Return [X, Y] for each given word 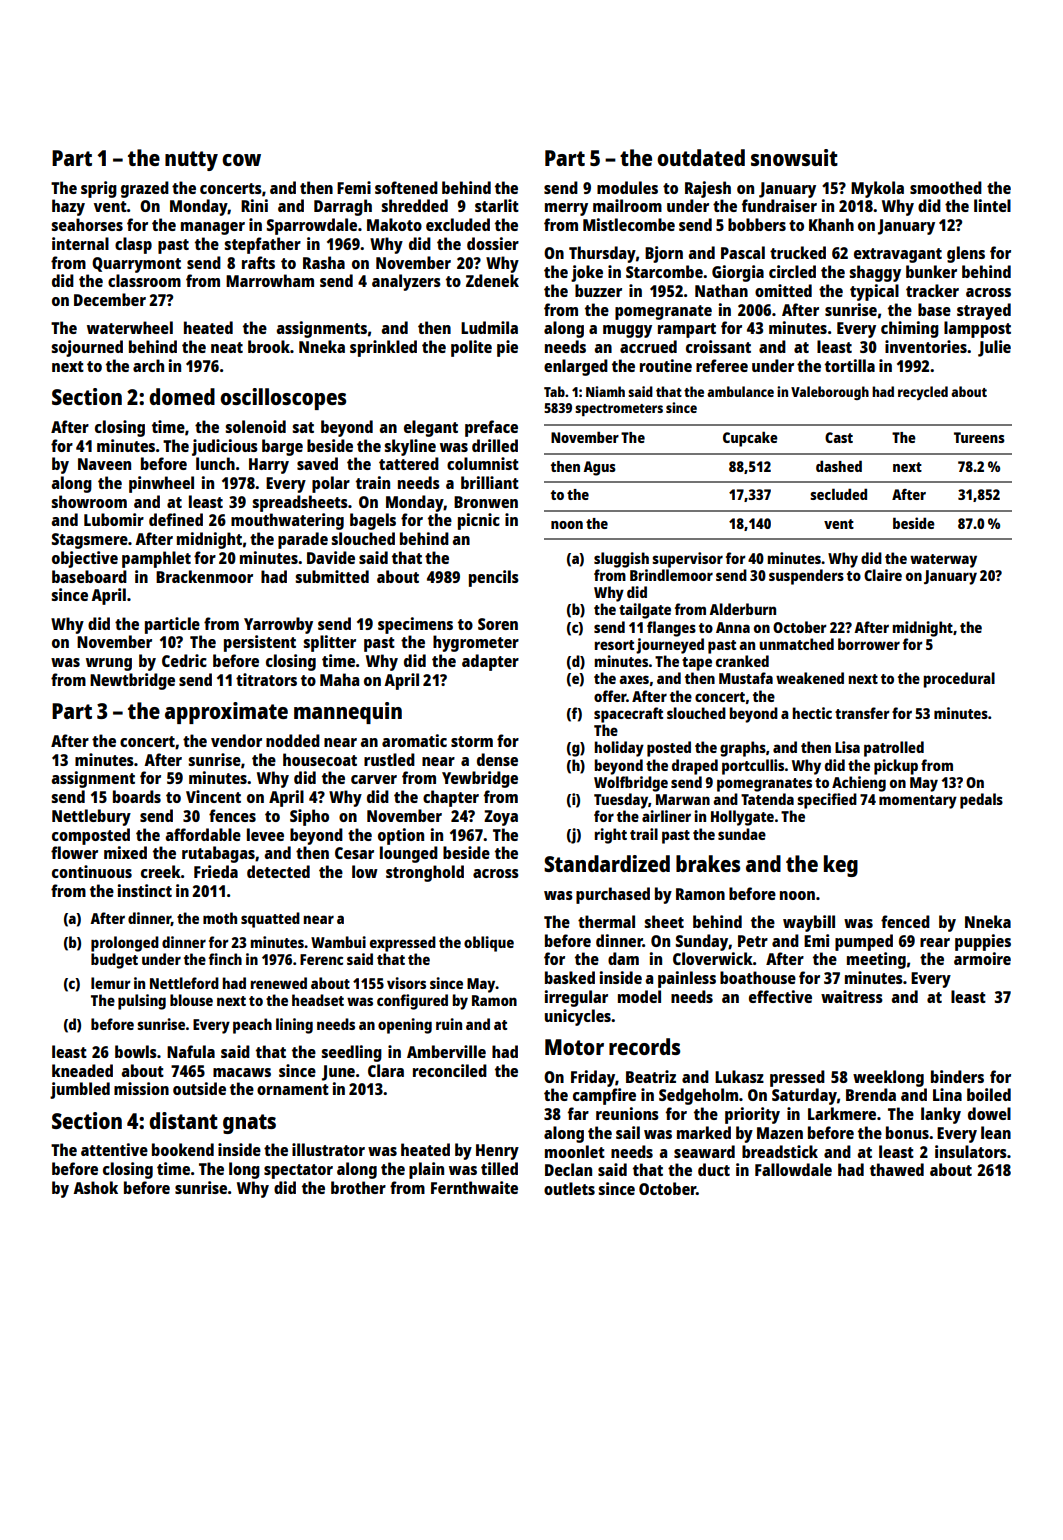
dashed [839, 466]
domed [182, 396]
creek [161, 871]
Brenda [871, 1094]
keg [841, 866]
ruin [449, 1024]
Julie [994, 348]
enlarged [576, 367]
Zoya [501, 818]
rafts [258, 262]
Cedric [184, 660]
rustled [389, 759]
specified [827, 801]
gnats [249, 1124]
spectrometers [619, 410]
